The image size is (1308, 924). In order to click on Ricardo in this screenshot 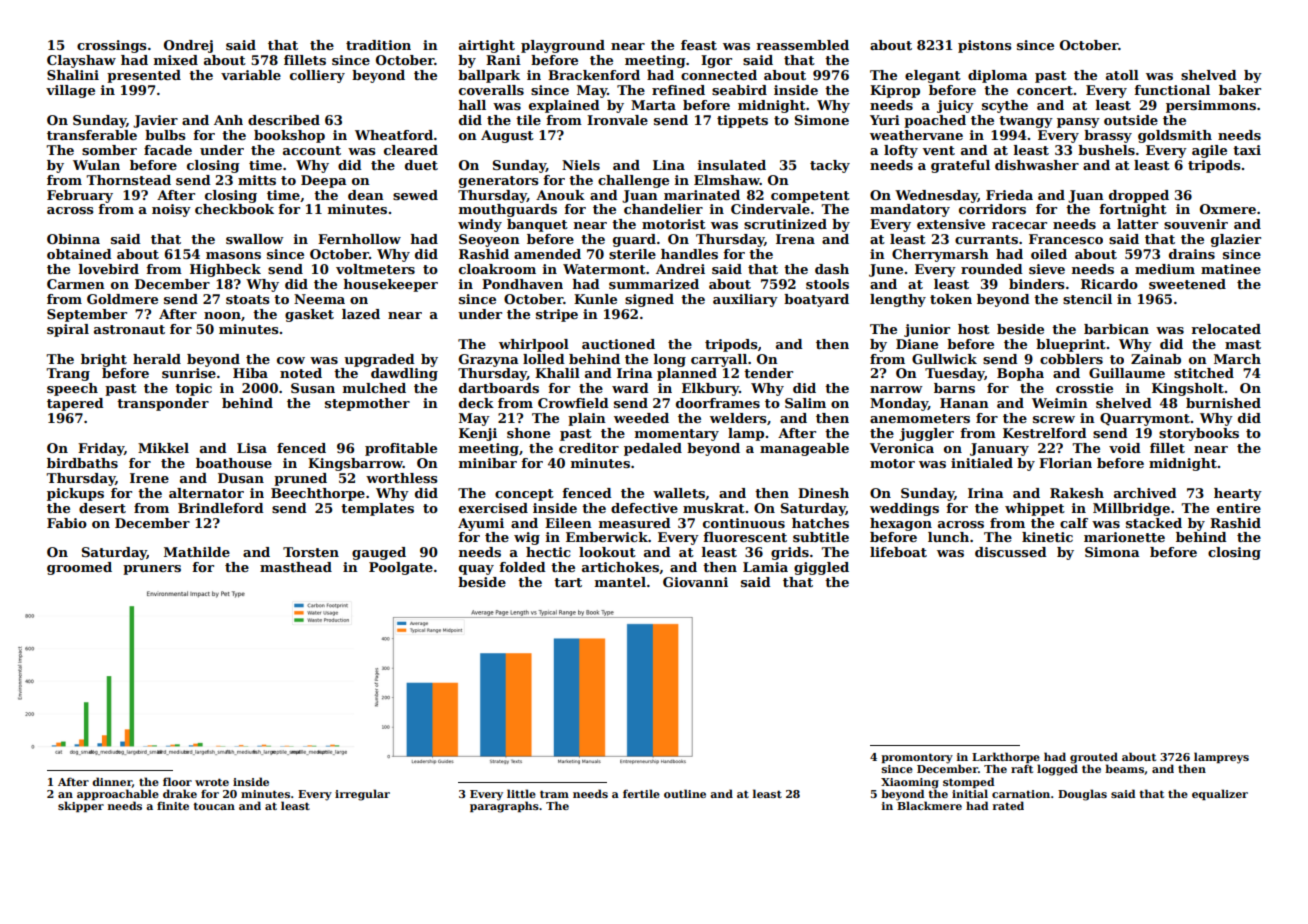, I will do `click(1109, 284)`.
